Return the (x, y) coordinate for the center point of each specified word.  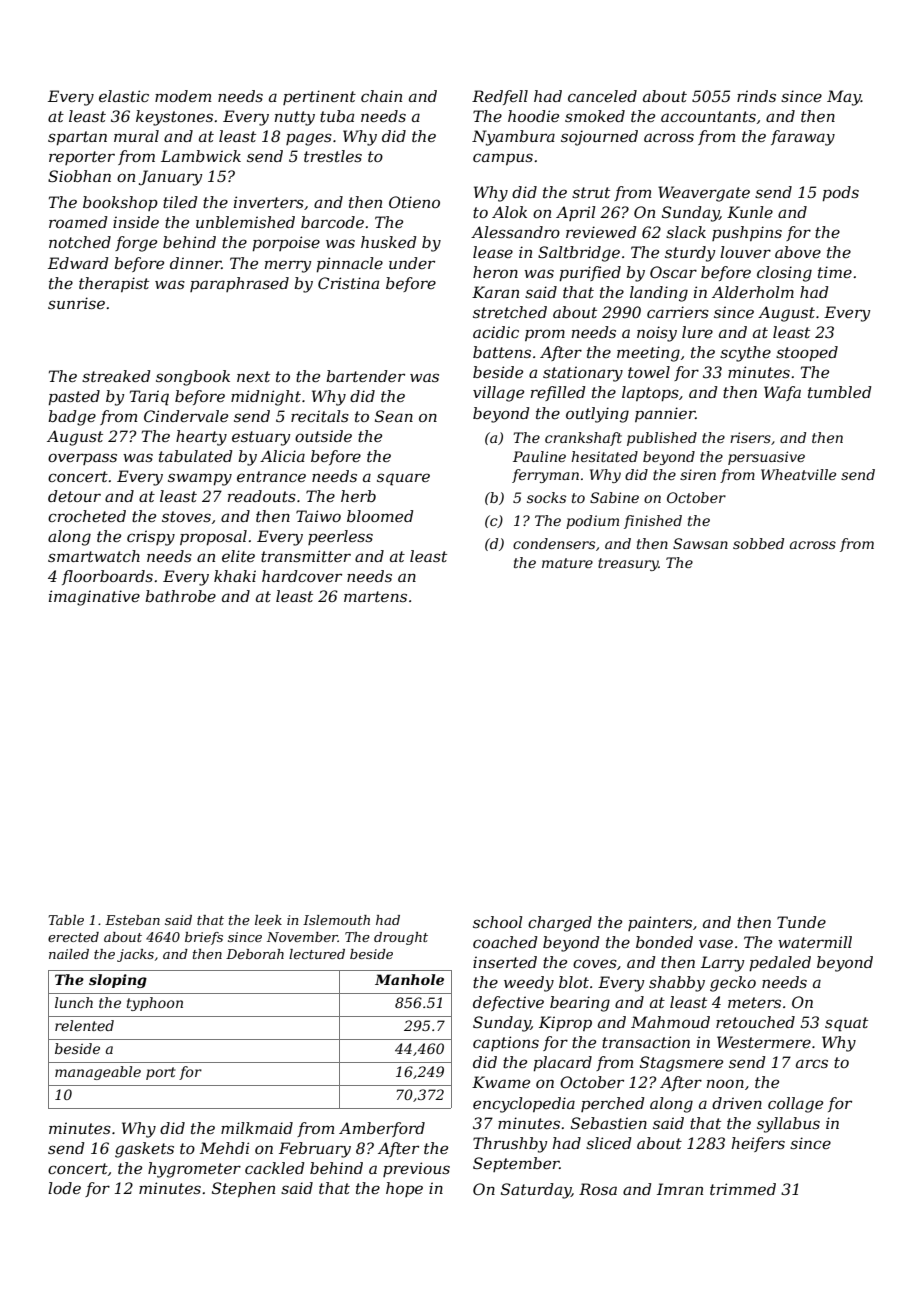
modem (183, 96)
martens (375, 596)
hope (404, 1189)
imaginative (94, 598)
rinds (756, 96)
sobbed (758, 543)
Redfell (500, 97)
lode (64, 1188)
